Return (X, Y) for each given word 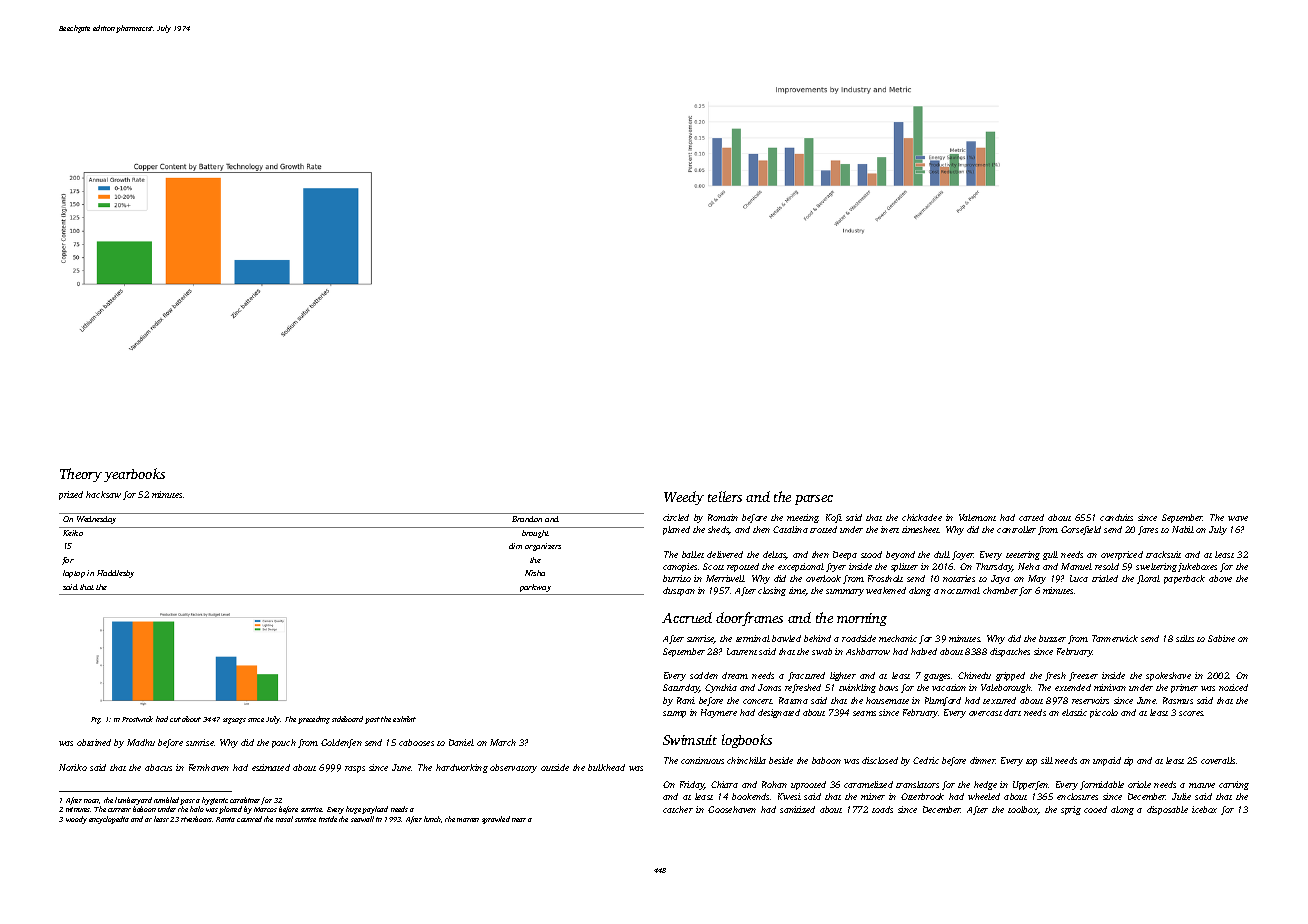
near (519, 820)
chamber (1000, 590)
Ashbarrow (868, 651)
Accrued (687, 617)
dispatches (1010, 652)
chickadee (922, 517)
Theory (81, 475)
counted (249, 819)
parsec (814, 500)
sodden (704, 675)
